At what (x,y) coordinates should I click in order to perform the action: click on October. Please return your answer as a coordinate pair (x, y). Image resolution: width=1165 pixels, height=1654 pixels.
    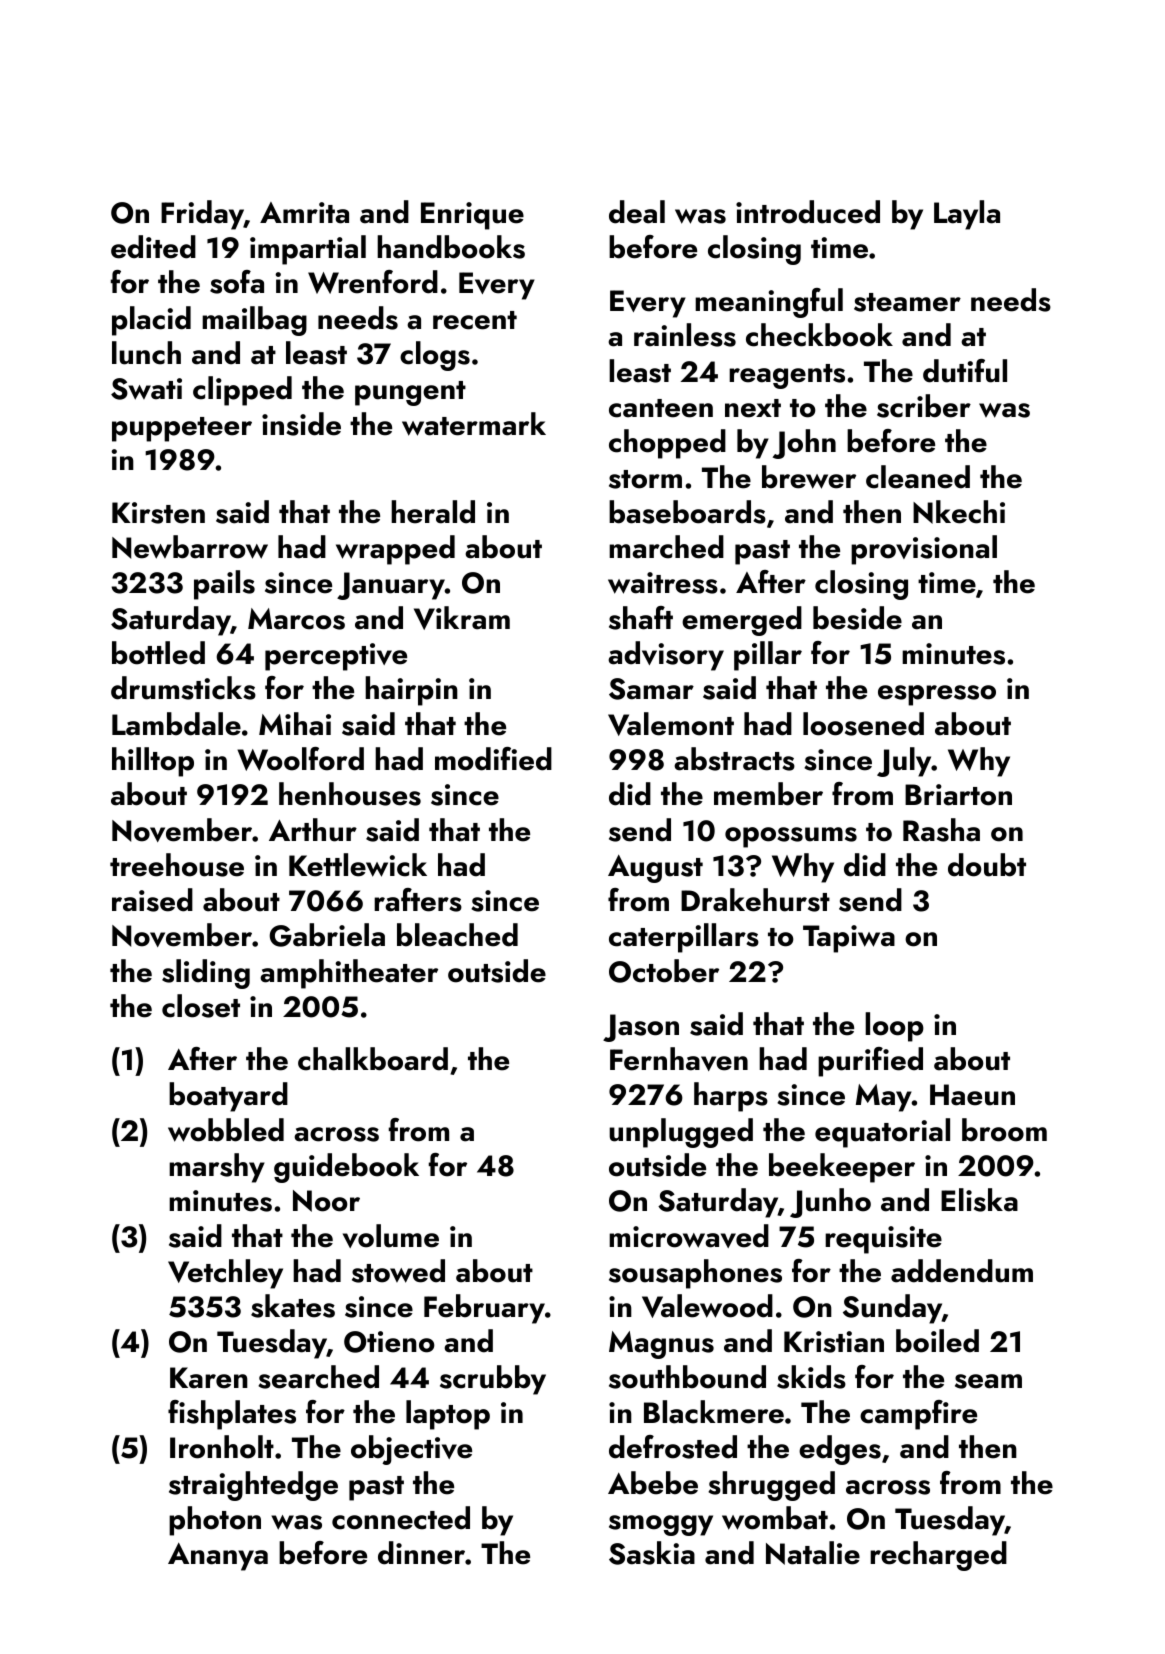
    Looking at the image, I should click on (664, 971).
